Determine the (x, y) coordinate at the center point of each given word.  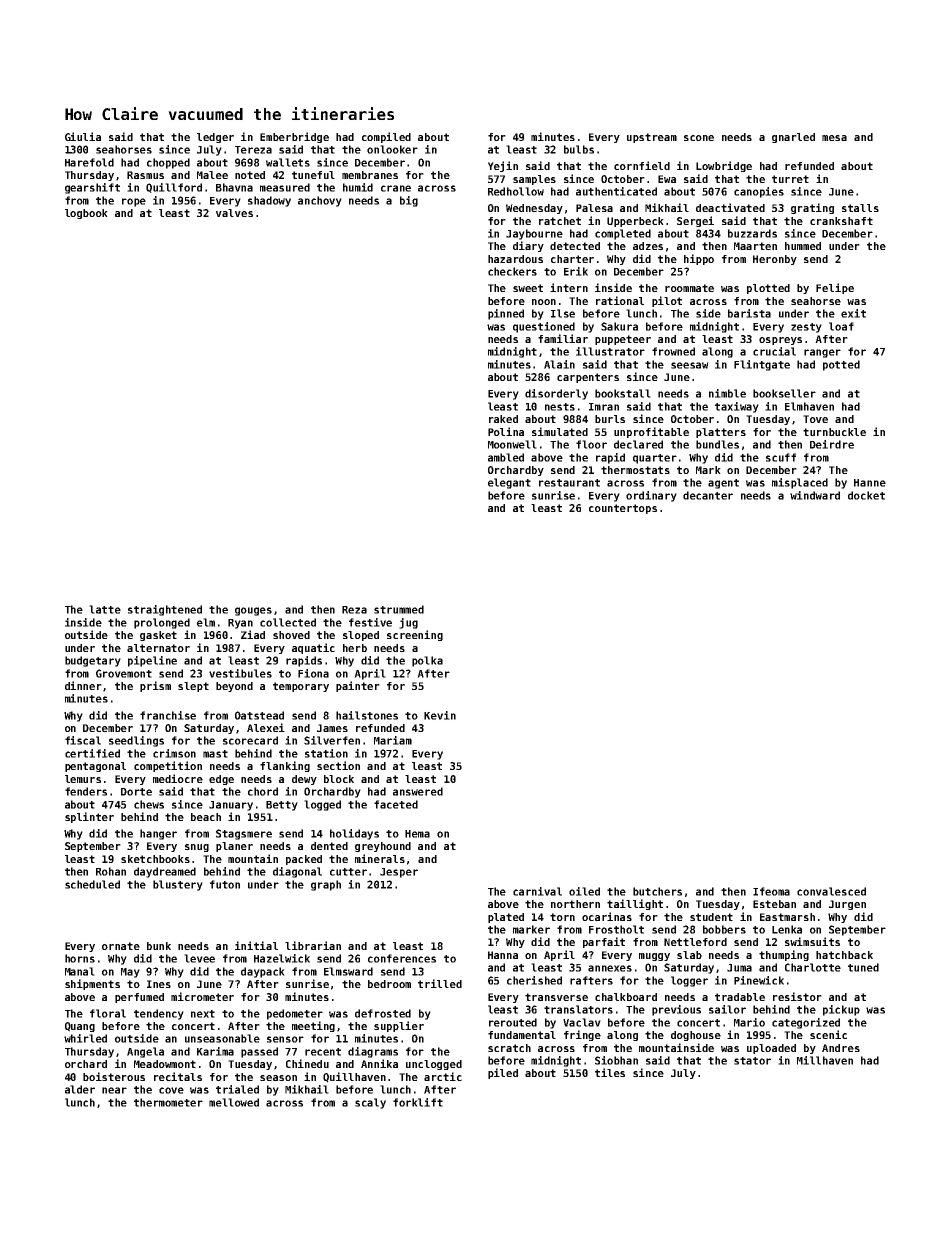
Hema (417, 834)
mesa (834, 138)
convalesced (831, 891)
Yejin (503, 166)
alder (80, 1089)
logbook (86, 214)
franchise (168, 715)
